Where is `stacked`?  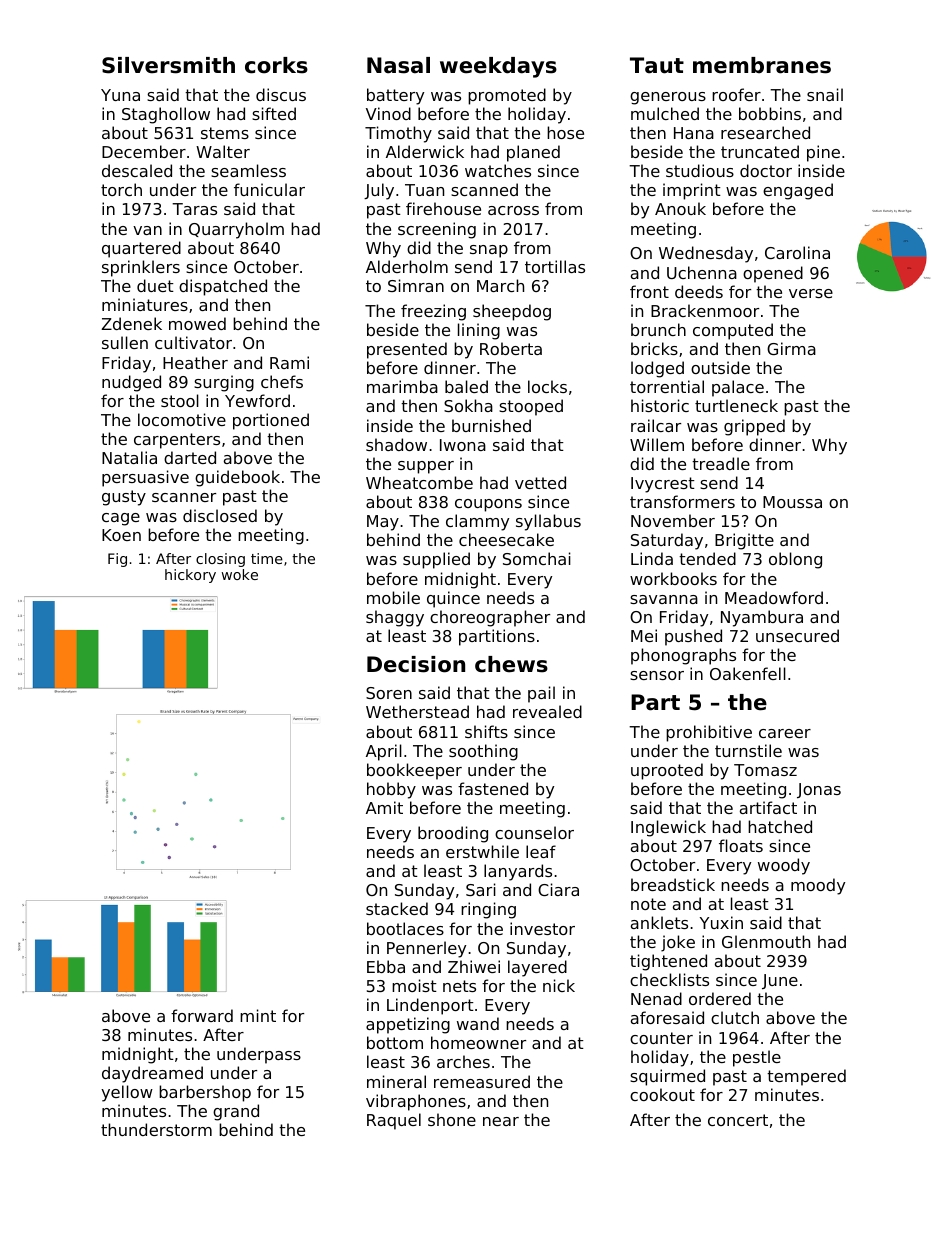
stacked is located at coordinates (397, 908).
